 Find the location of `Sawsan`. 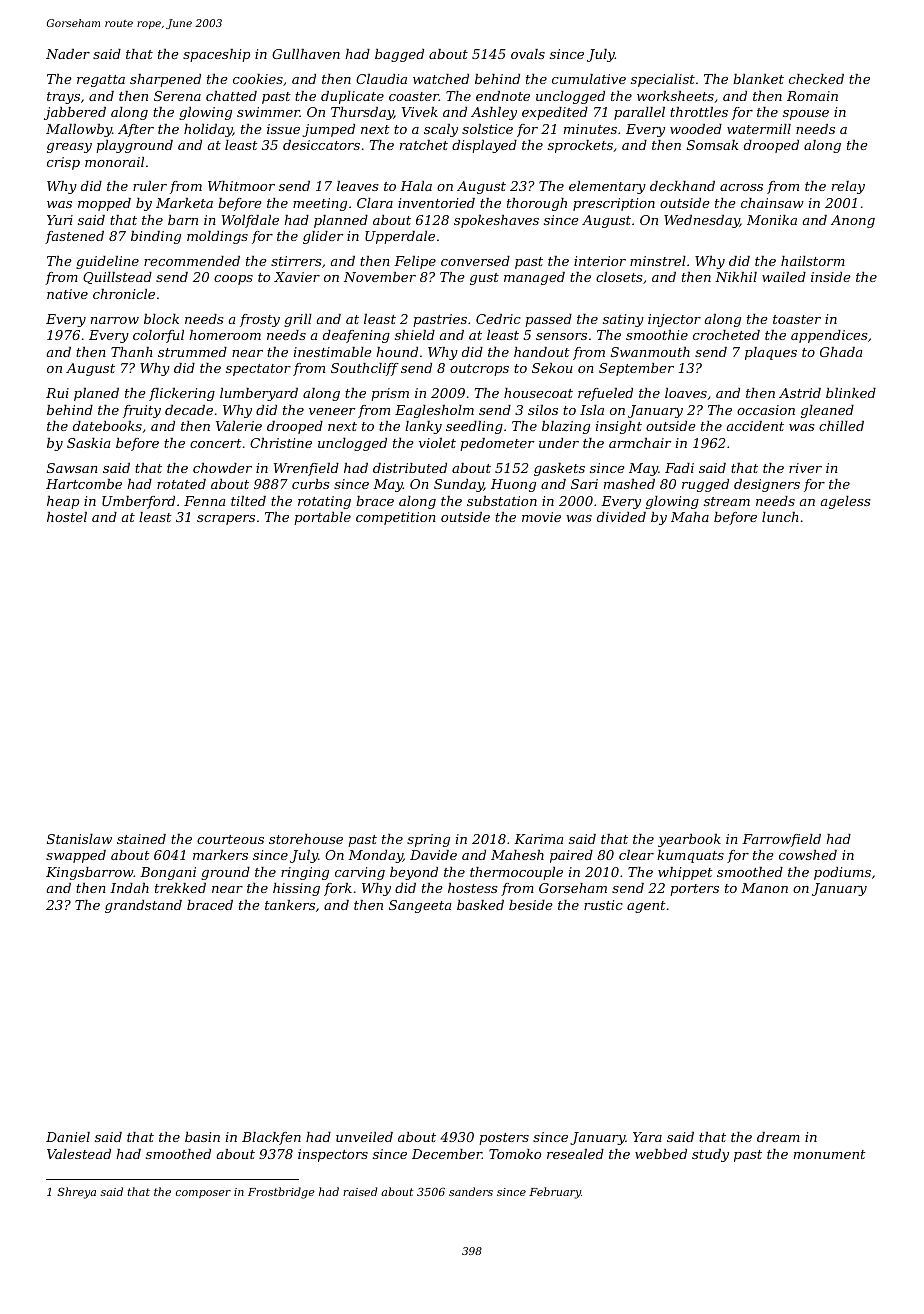

Sawsan is located at coordinates (72, 468).
